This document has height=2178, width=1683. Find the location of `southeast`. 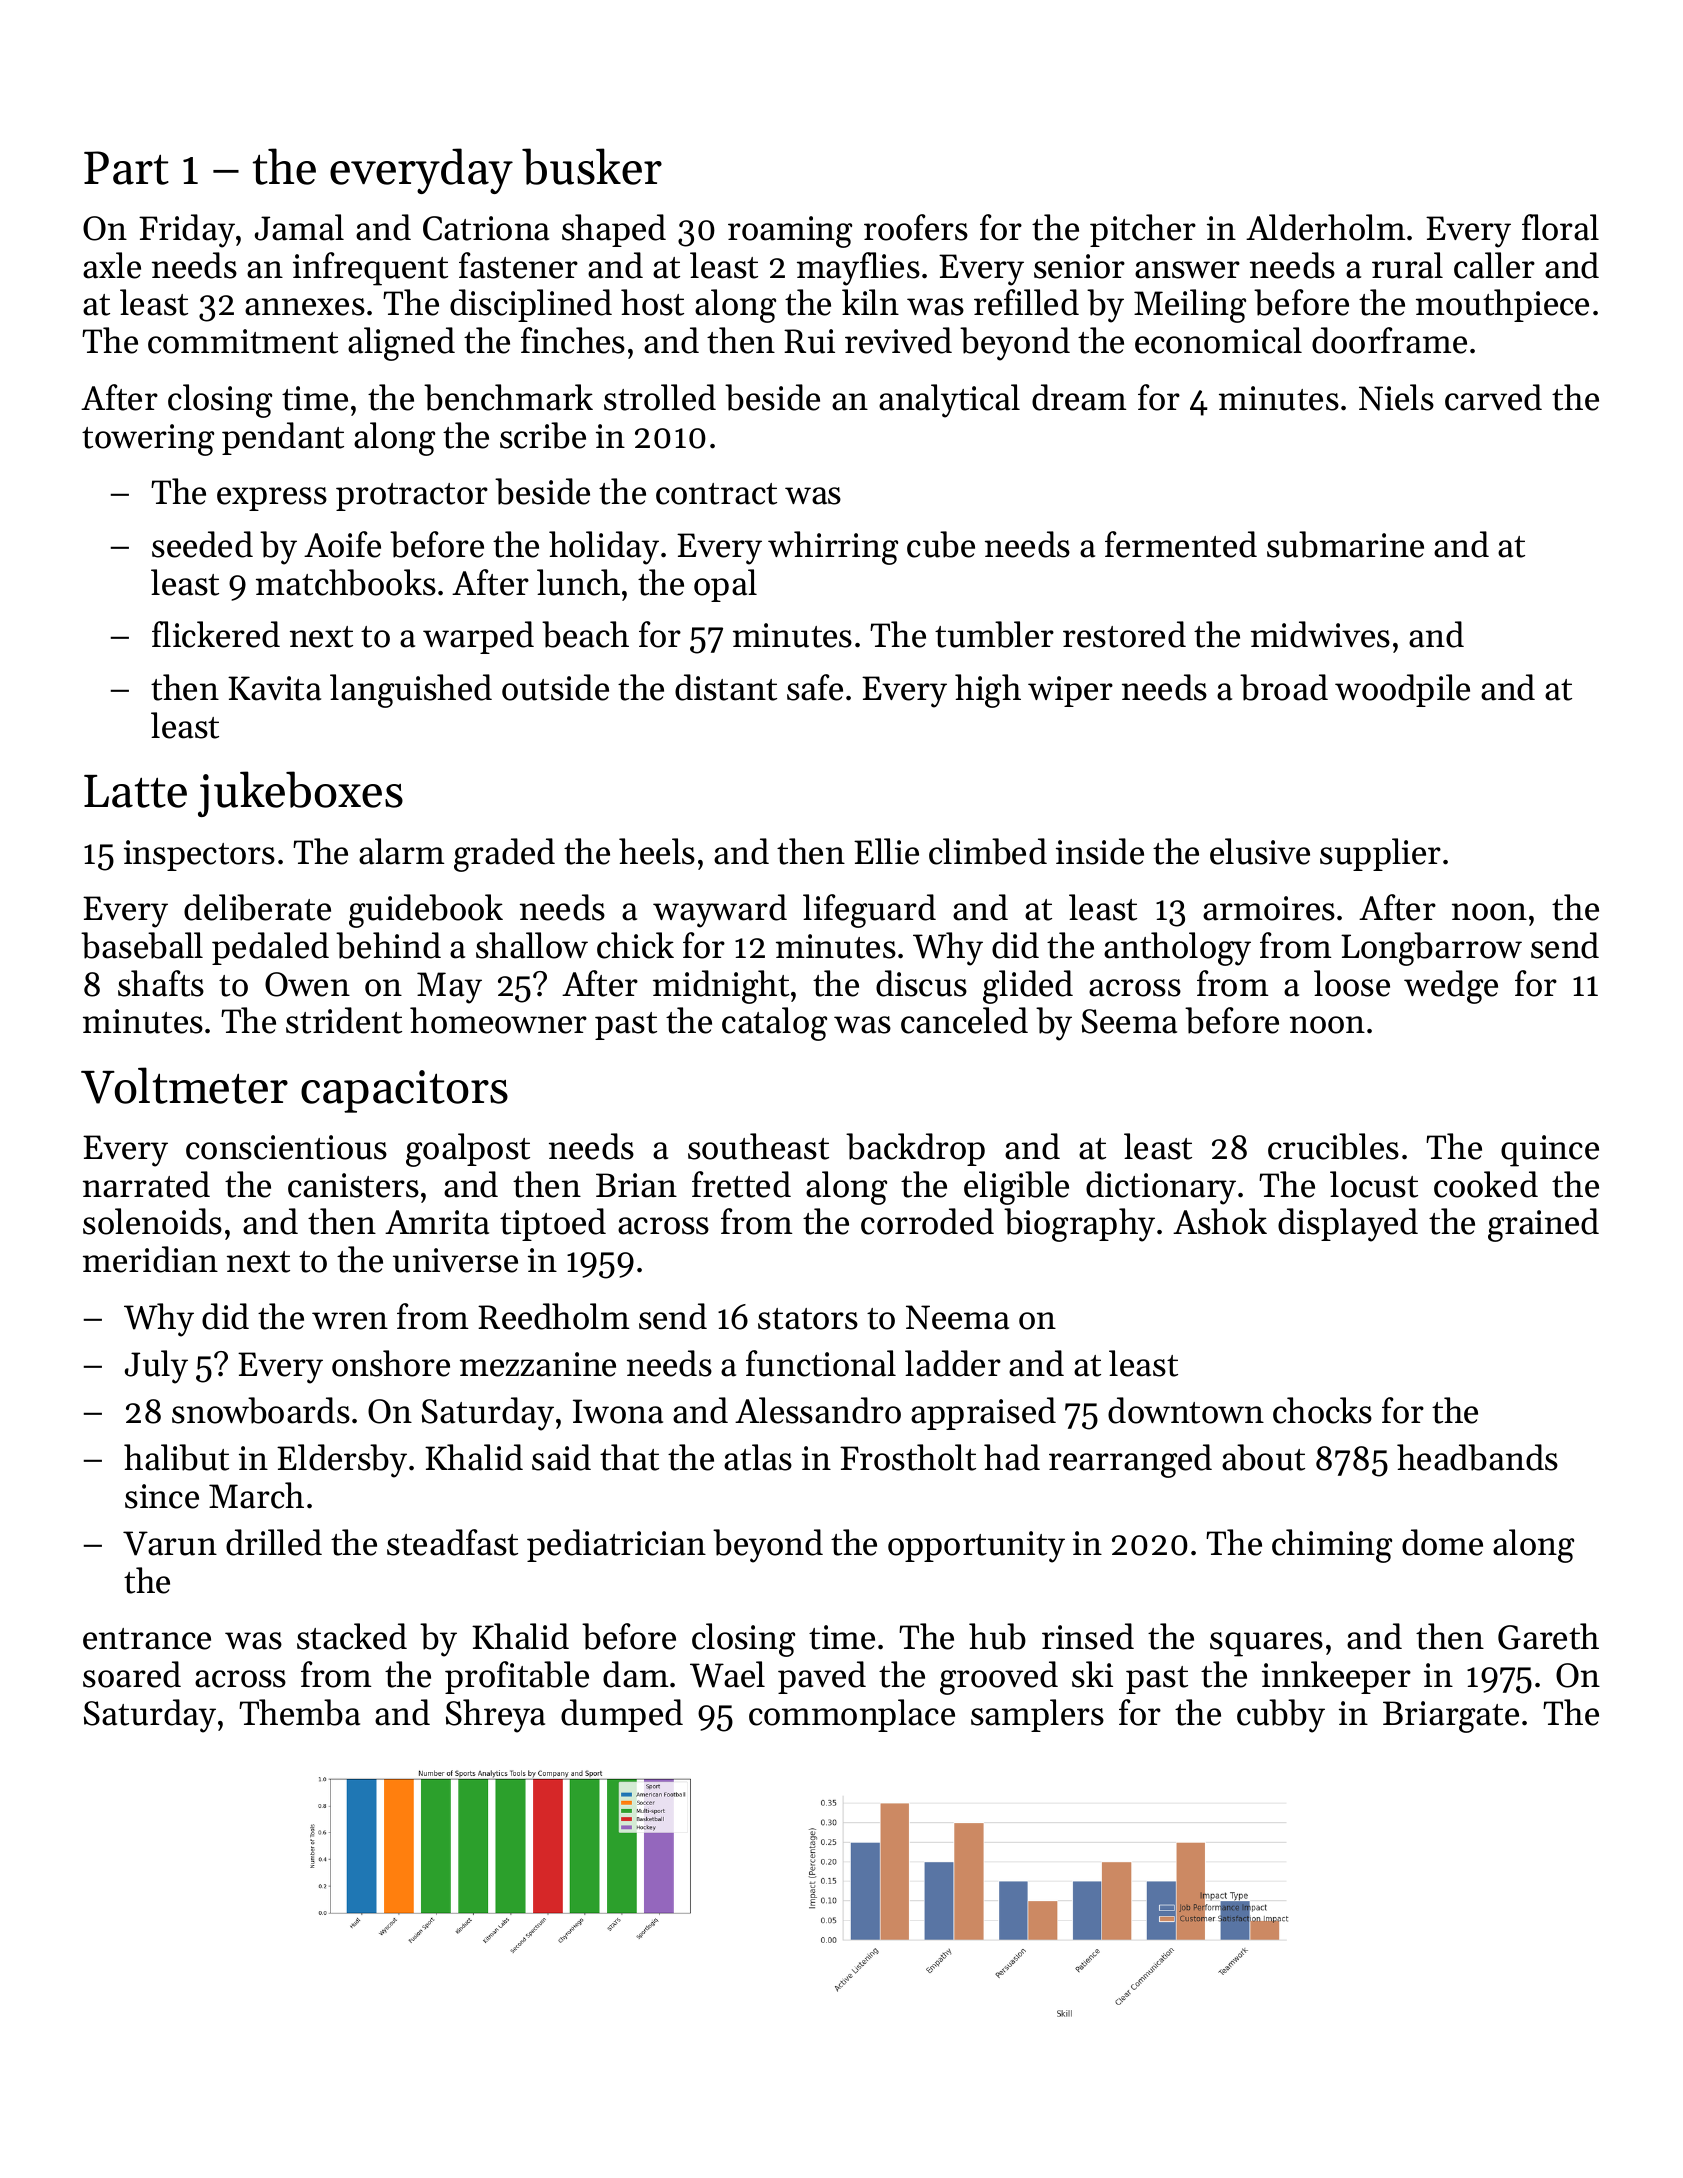

southeast is located at coordinates (758, 1146).
